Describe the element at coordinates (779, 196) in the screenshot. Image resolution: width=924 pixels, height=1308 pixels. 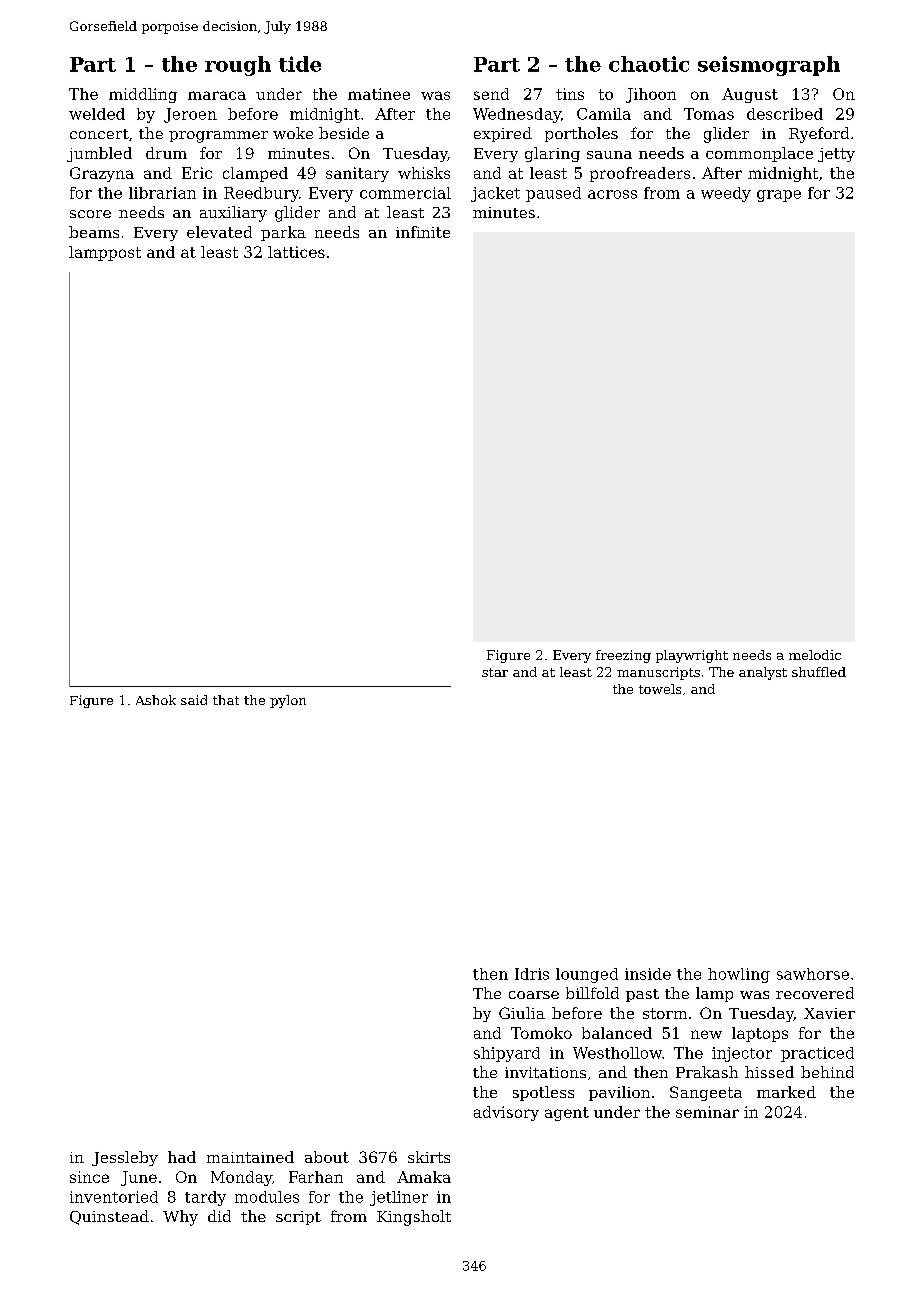
I see `grape` at that location.
